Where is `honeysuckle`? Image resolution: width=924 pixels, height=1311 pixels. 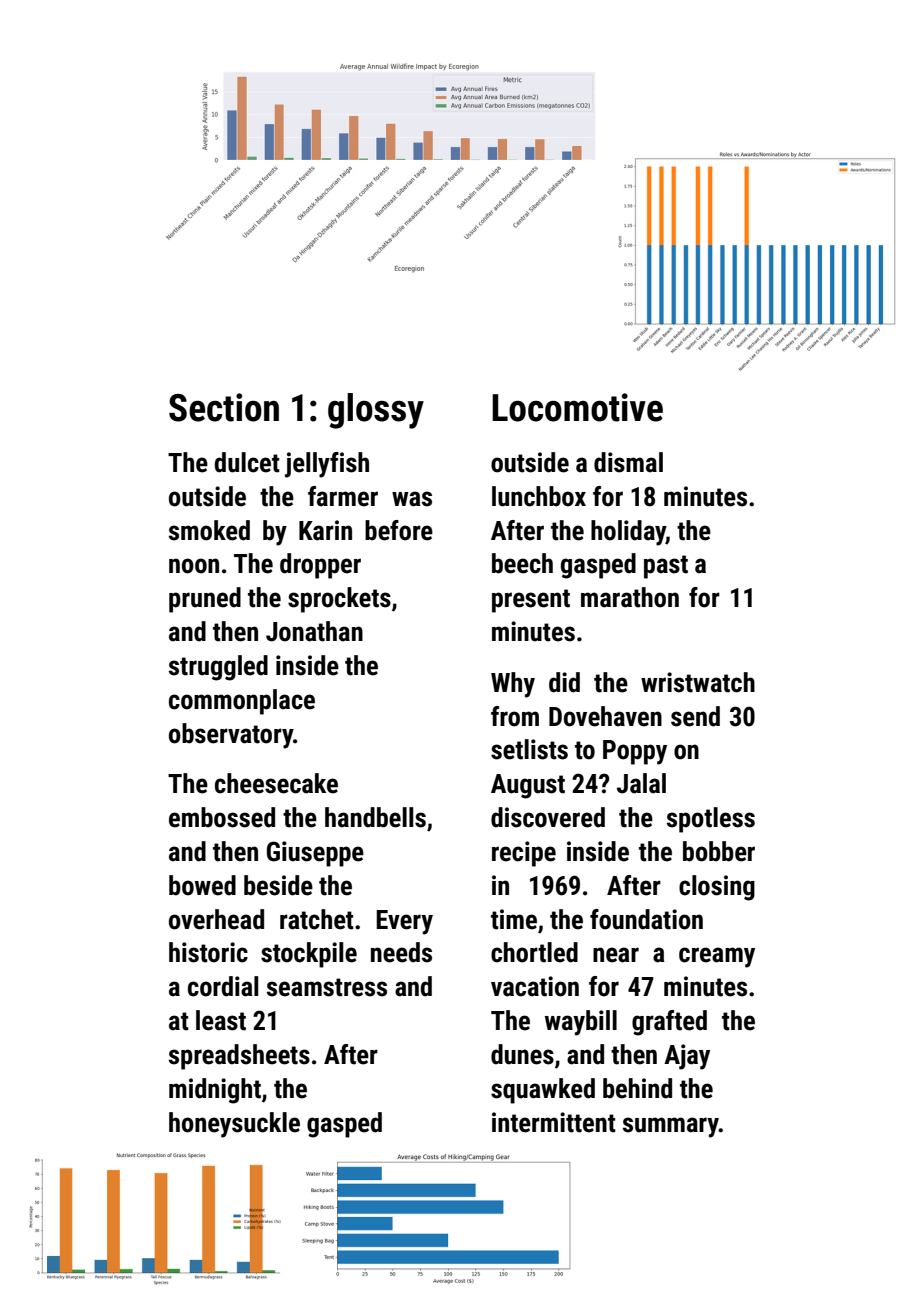 honeysuckle is located at coordinates (234, 1125).
